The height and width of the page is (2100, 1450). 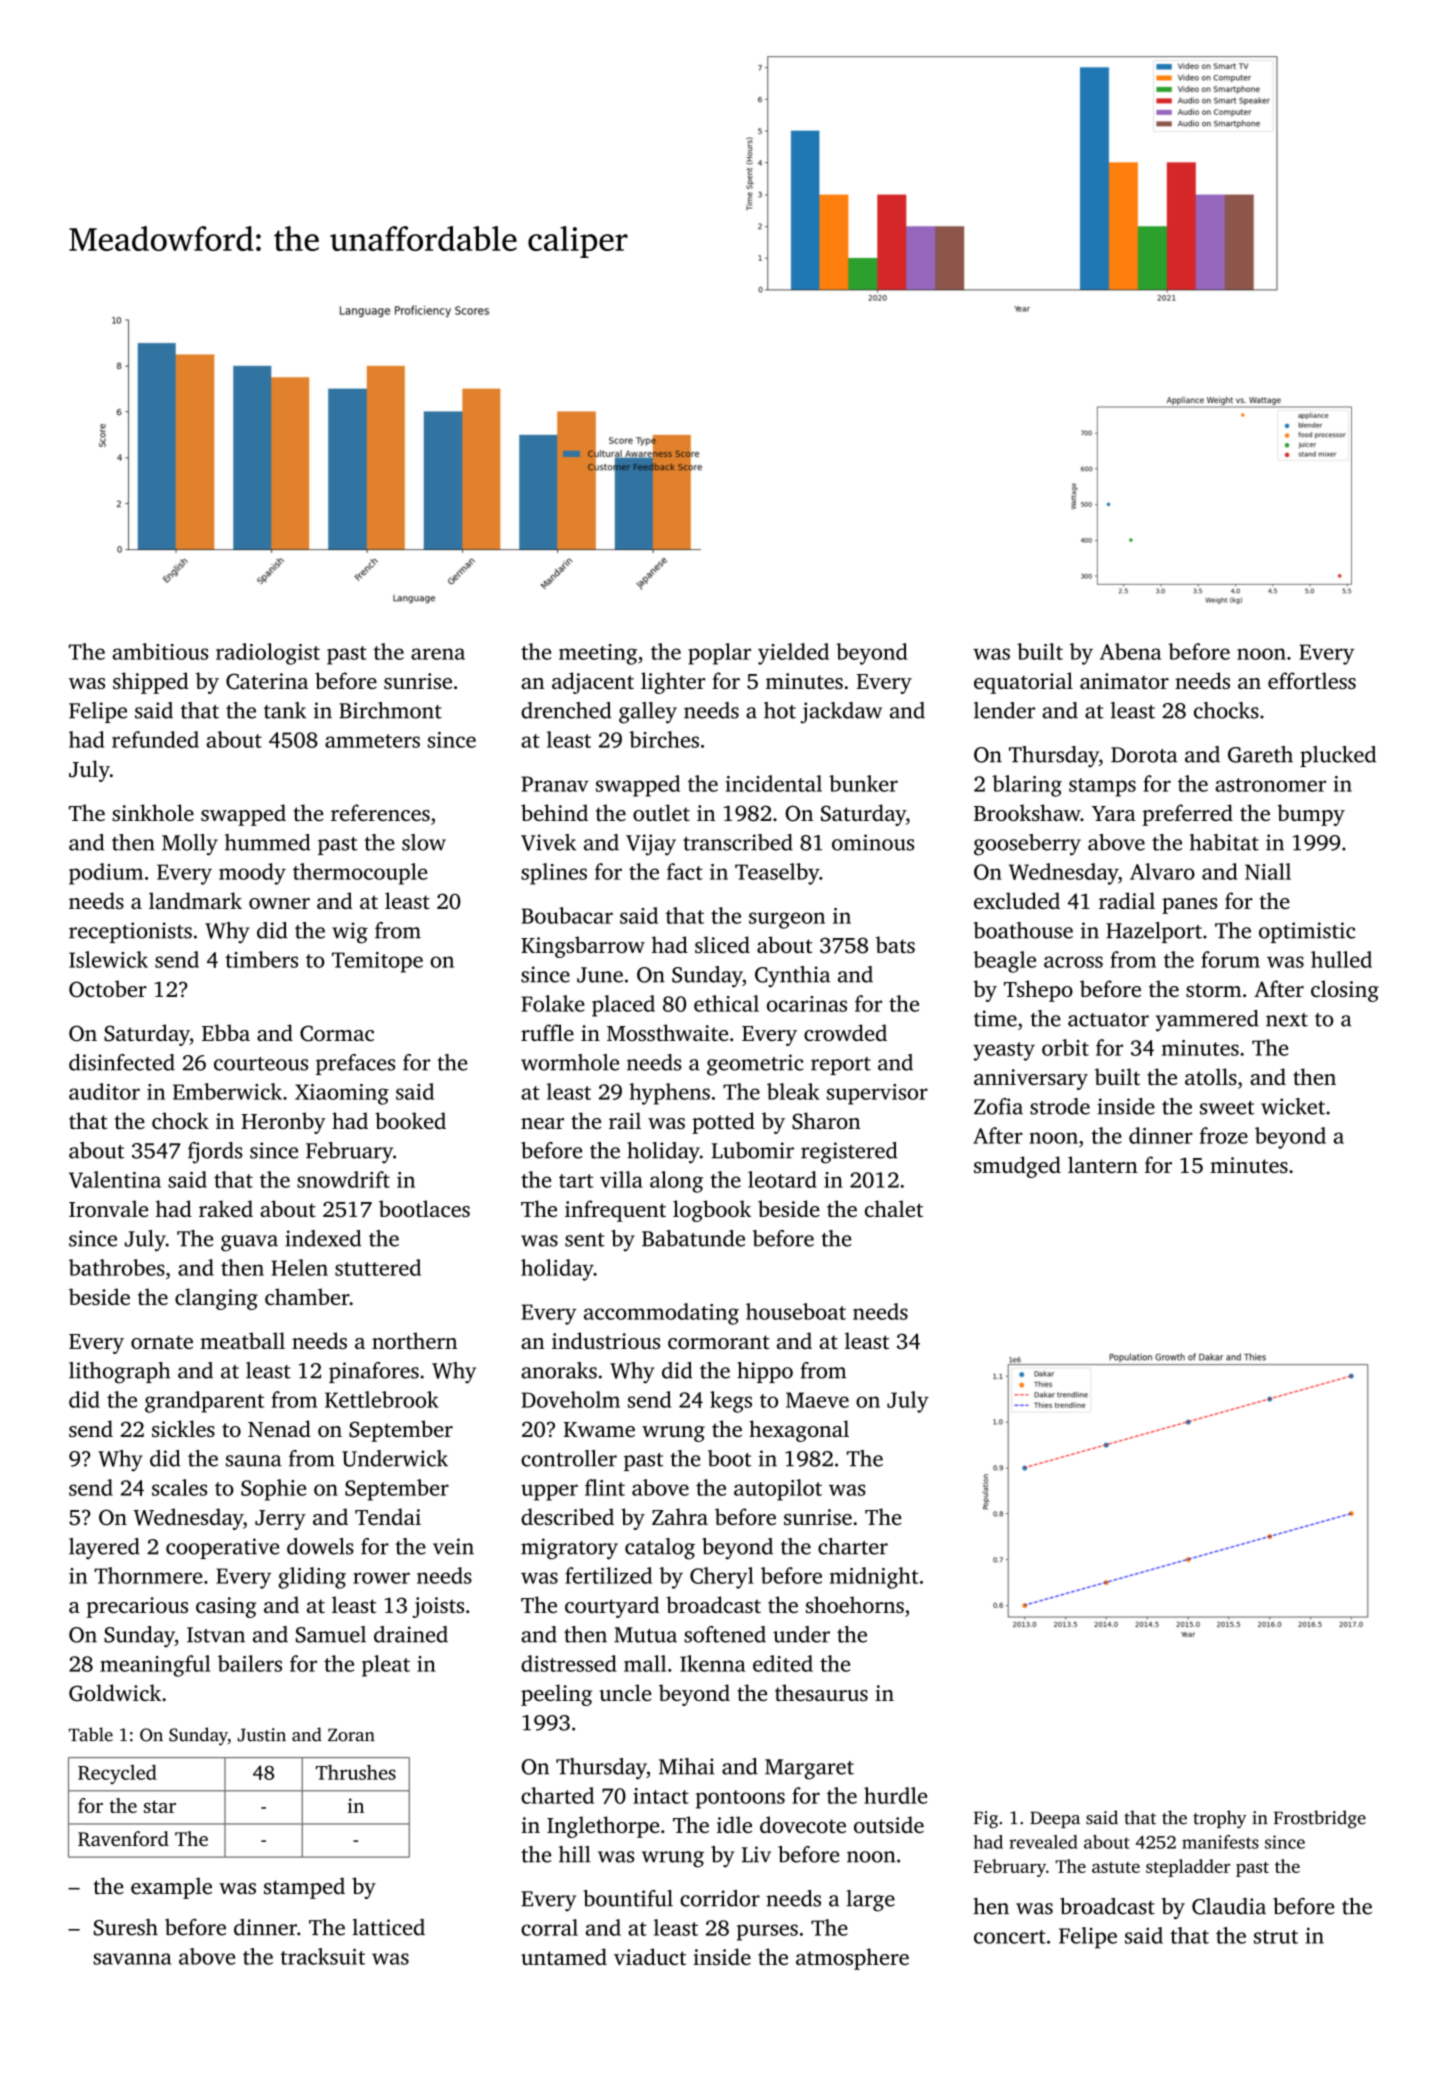 What do you see at coordinates (555, 784) in the page?
I see `Pranav` at bounding box center [555, 784].
